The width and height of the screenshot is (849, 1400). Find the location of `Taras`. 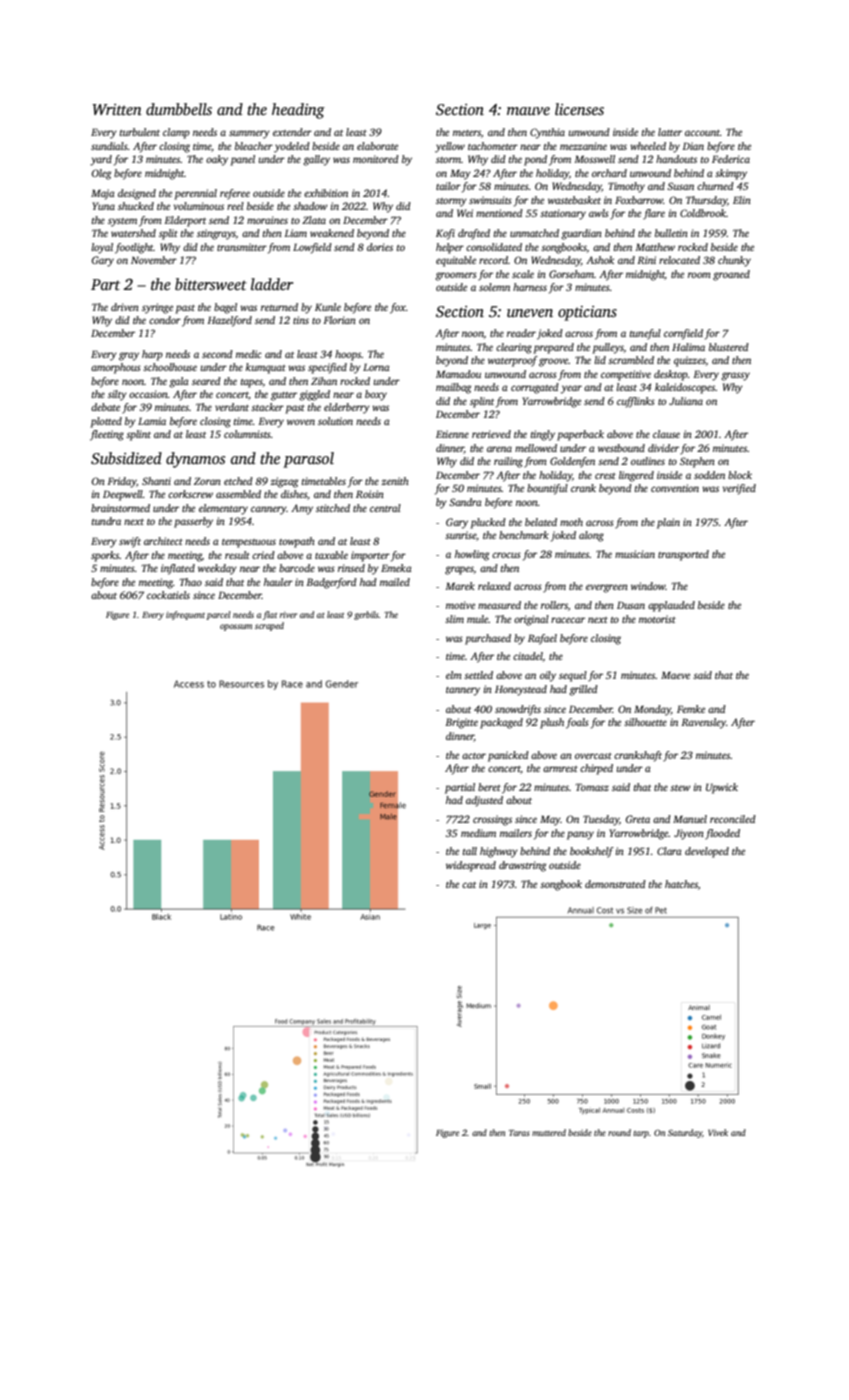

Taras is located at coordinates (519, 1133).
